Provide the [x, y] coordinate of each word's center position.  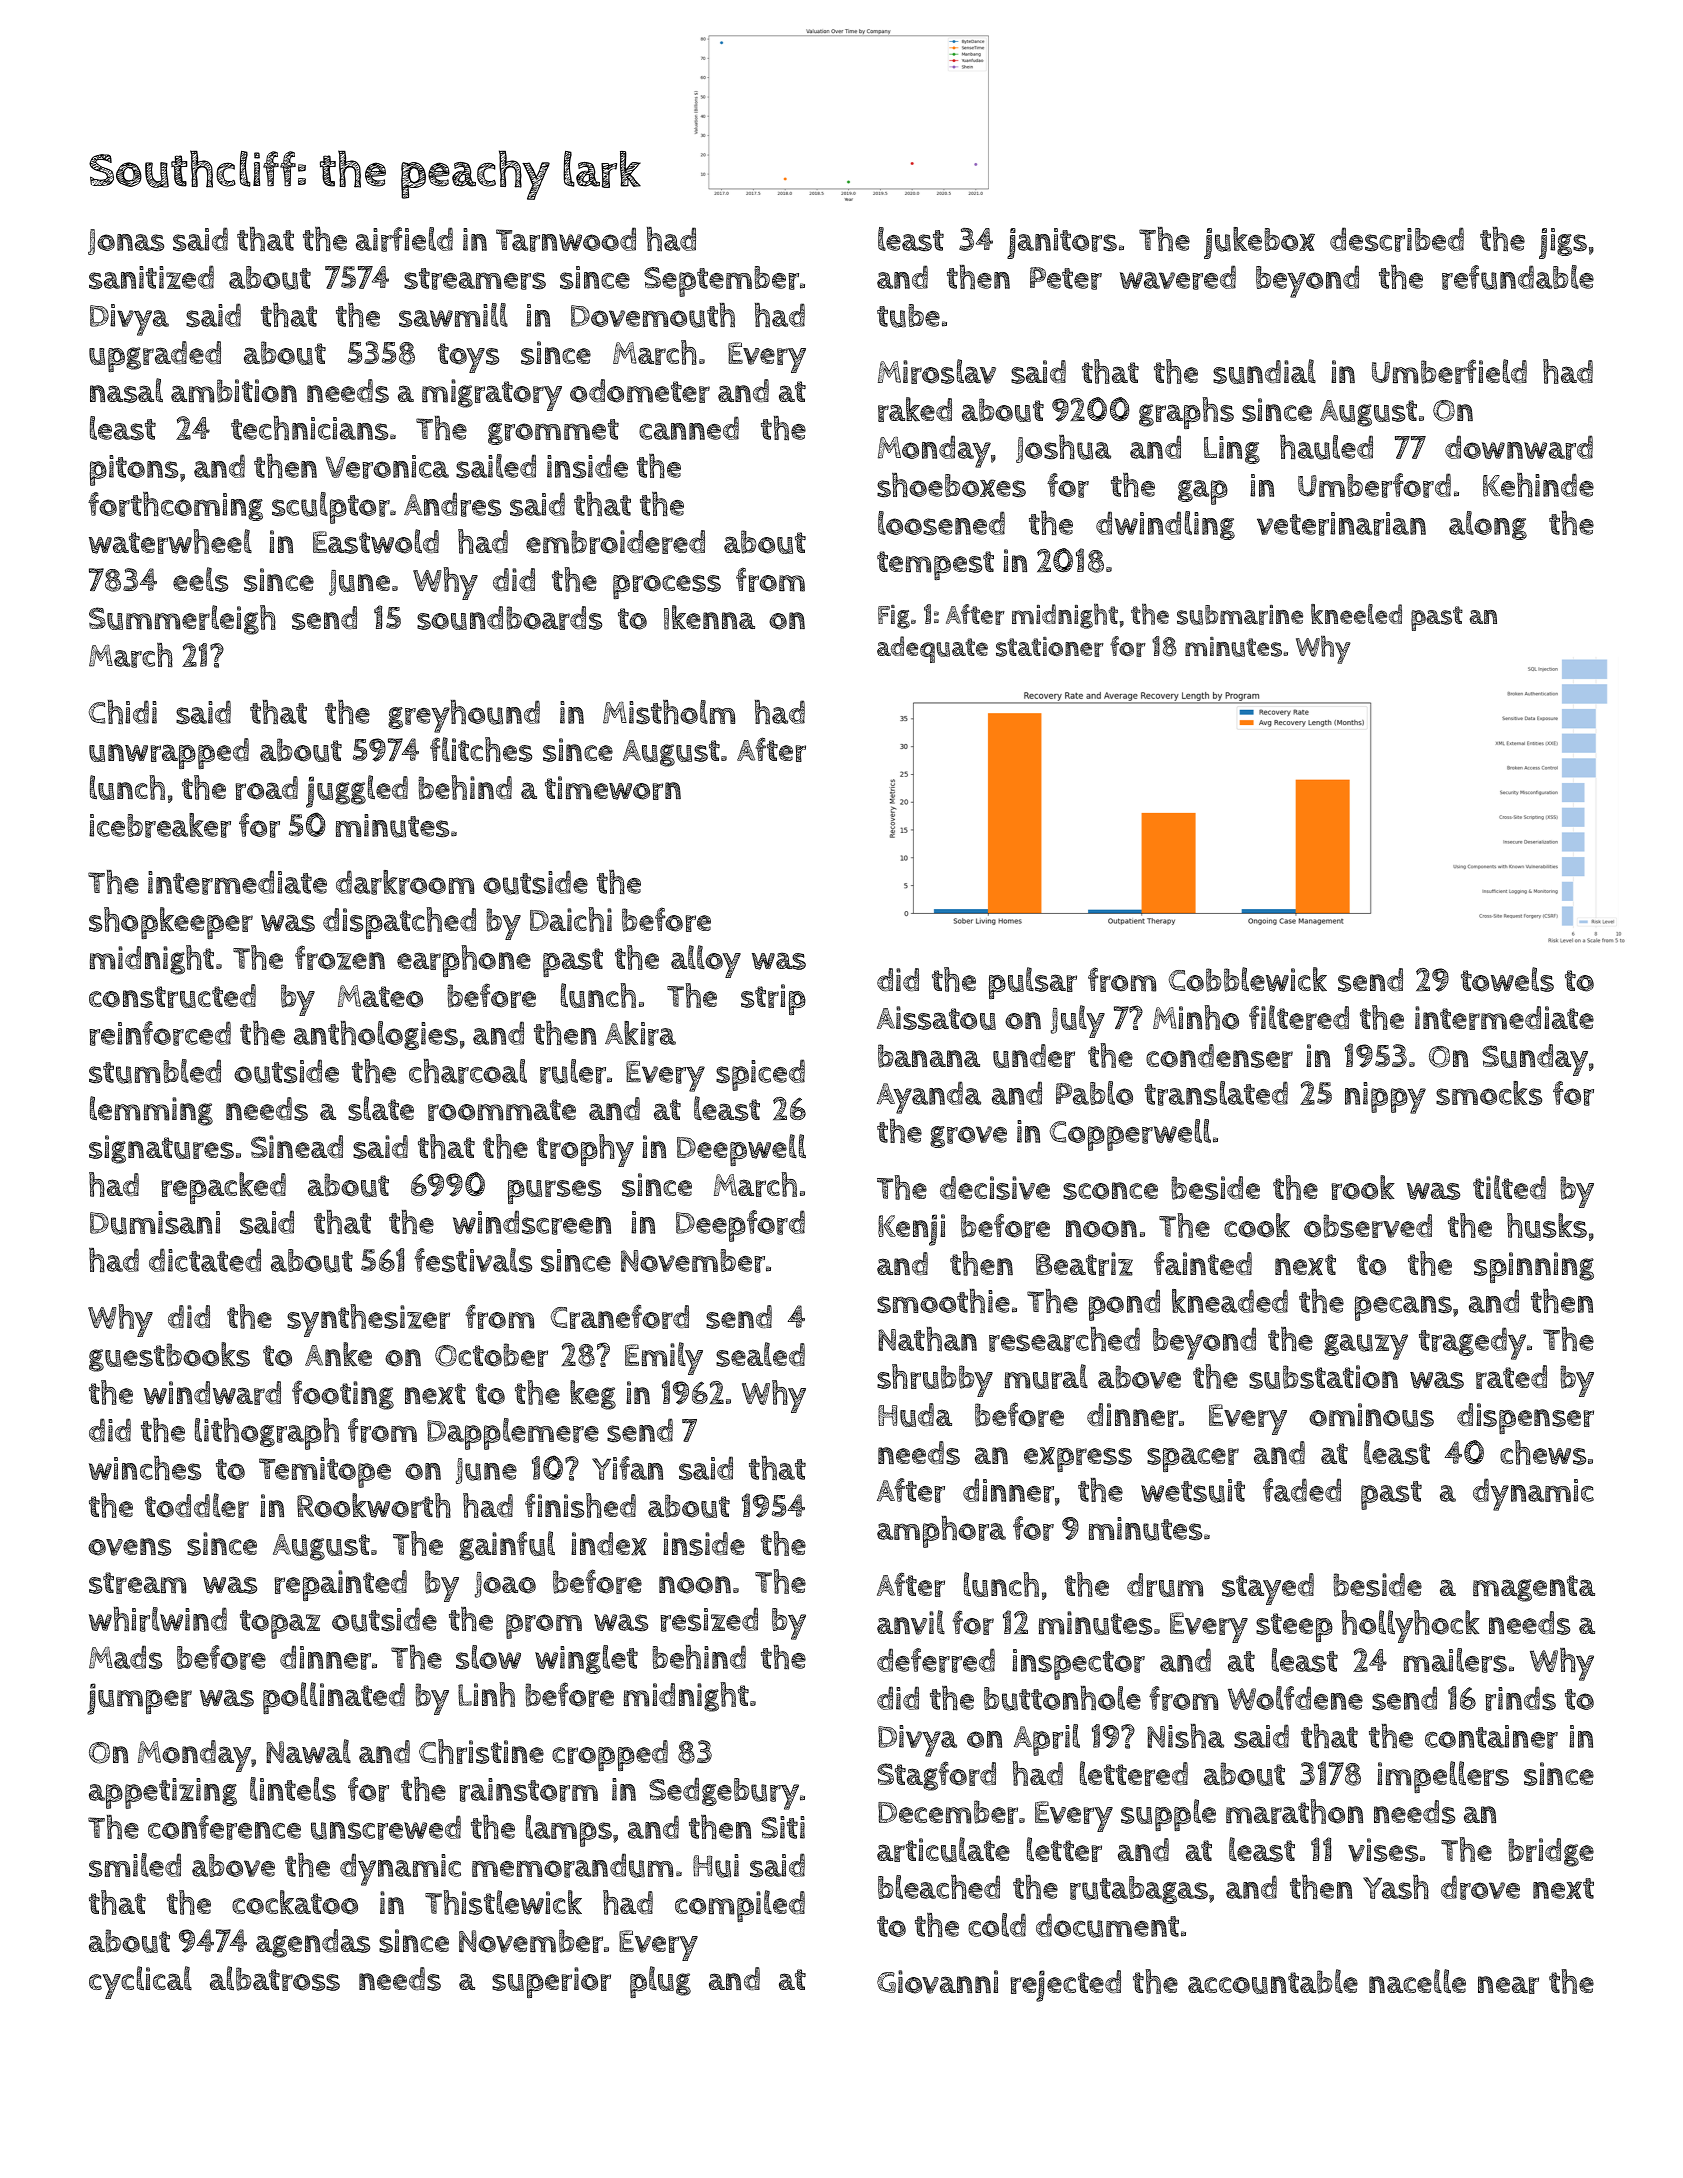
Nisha [1185, 1736]
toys [468, 358]
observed [1368, 1226]
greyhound [464, 716]
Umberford [1374, 485]
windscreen [532, 1222]
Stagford [936, 1776]
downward [1519, 447]
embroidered [615, 542]
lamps [569, 1831]
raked [915, 409]
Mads [125, 1657]
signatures [161, 1149]
